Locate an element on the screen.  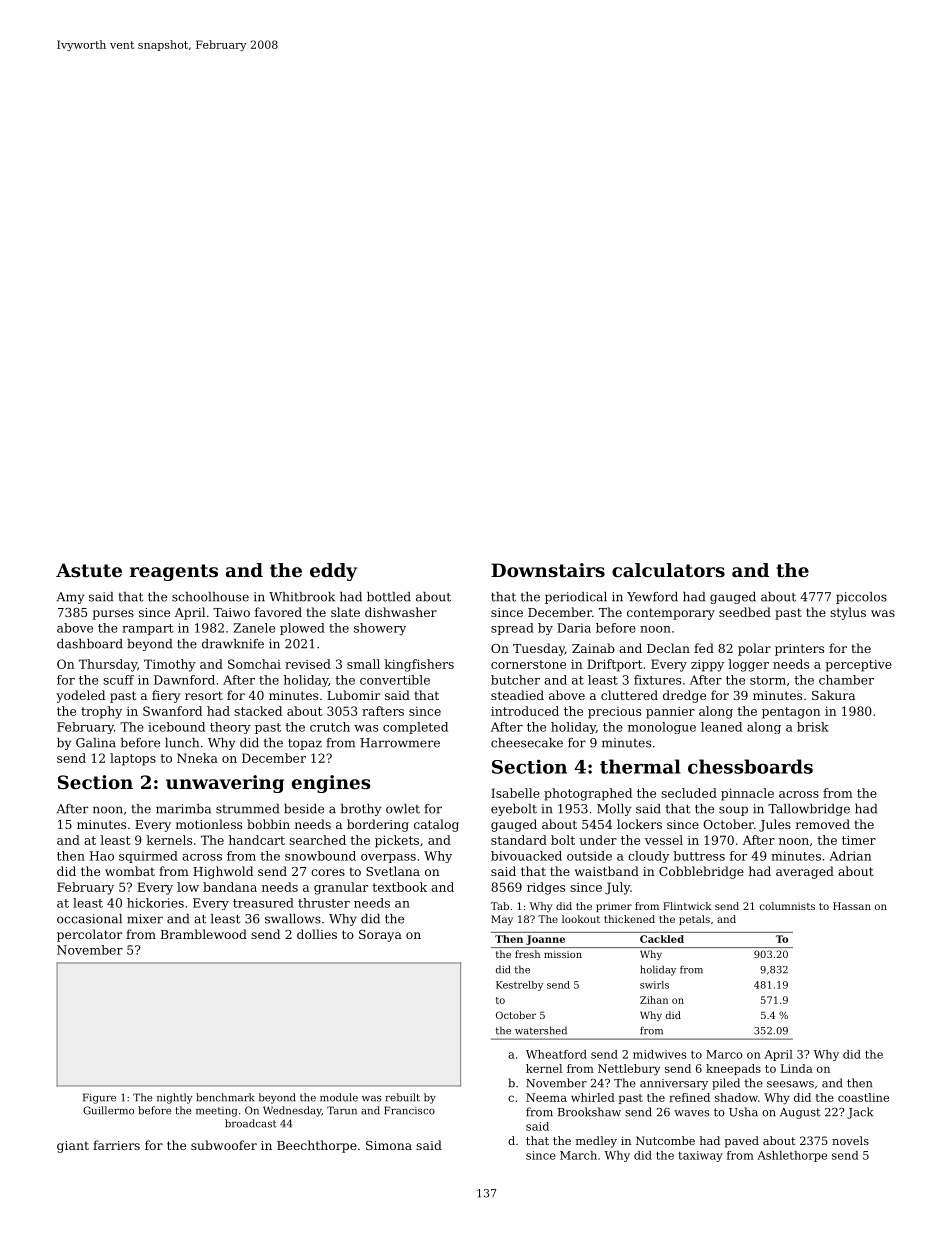
spread is located at coordinates (512, 629).
